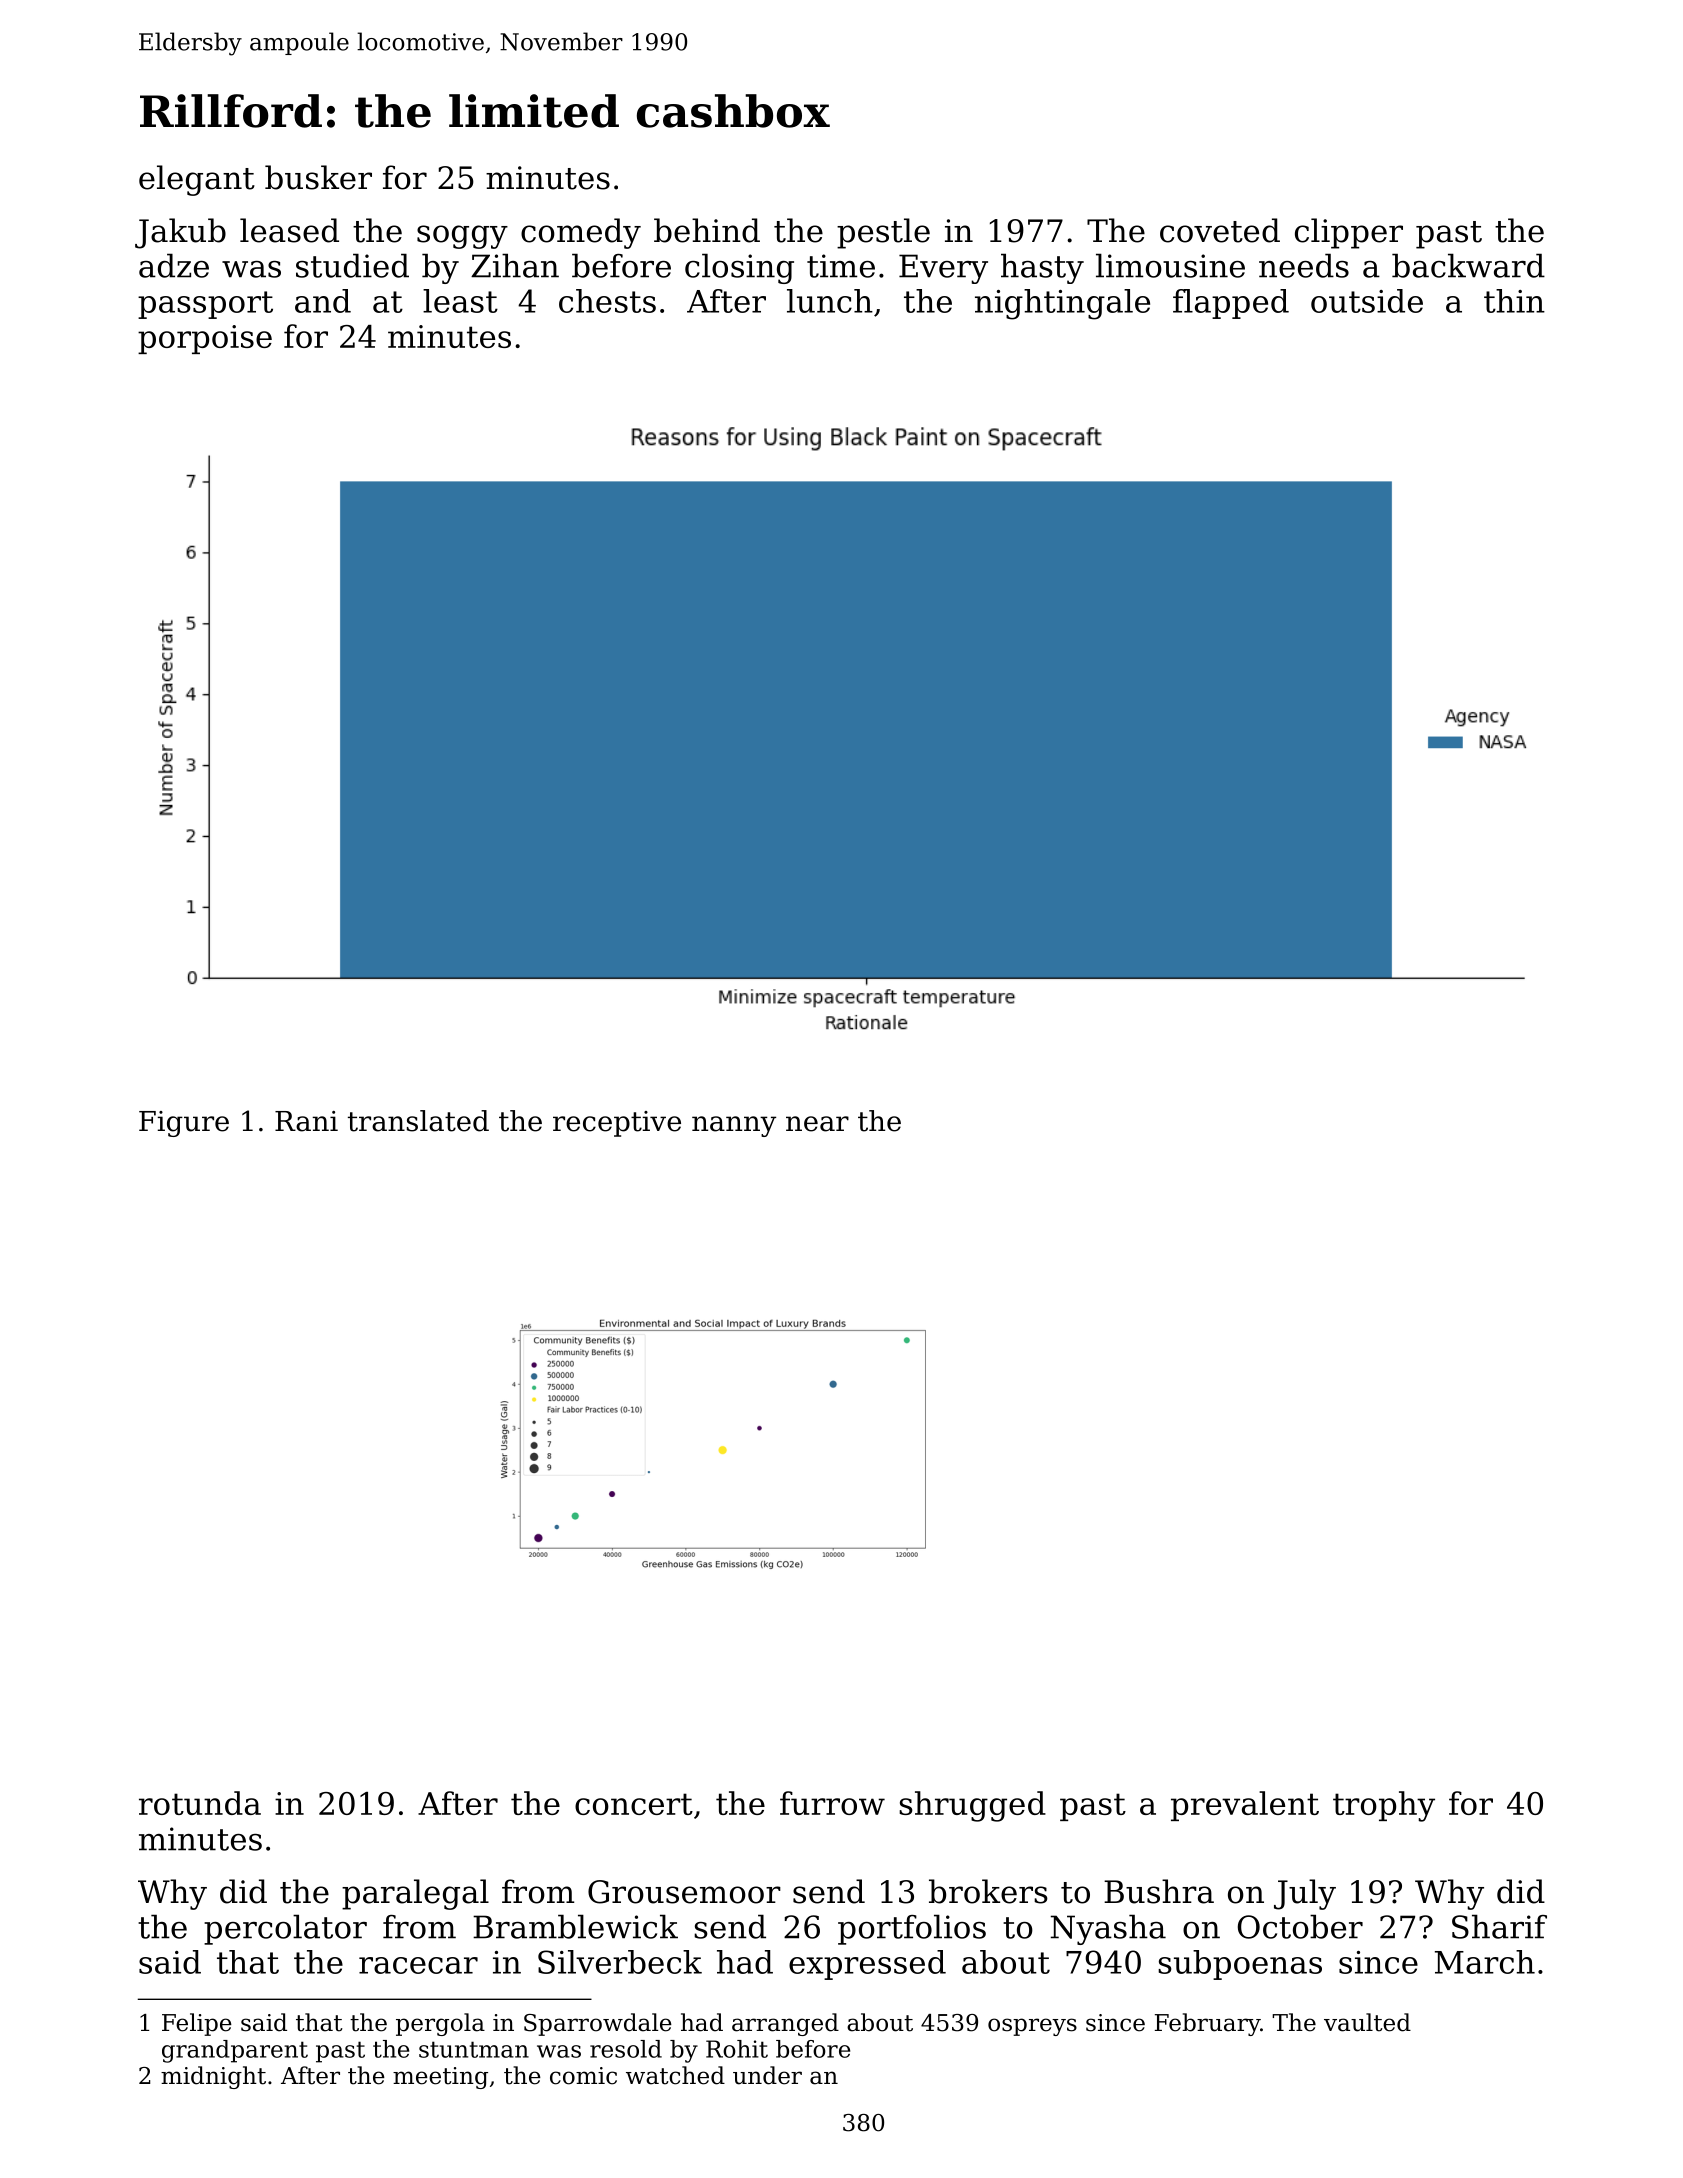  What do you see at coordinates (1514, 301) in the screenshot?
I see `thin` at bounding box center [1514, 301].
